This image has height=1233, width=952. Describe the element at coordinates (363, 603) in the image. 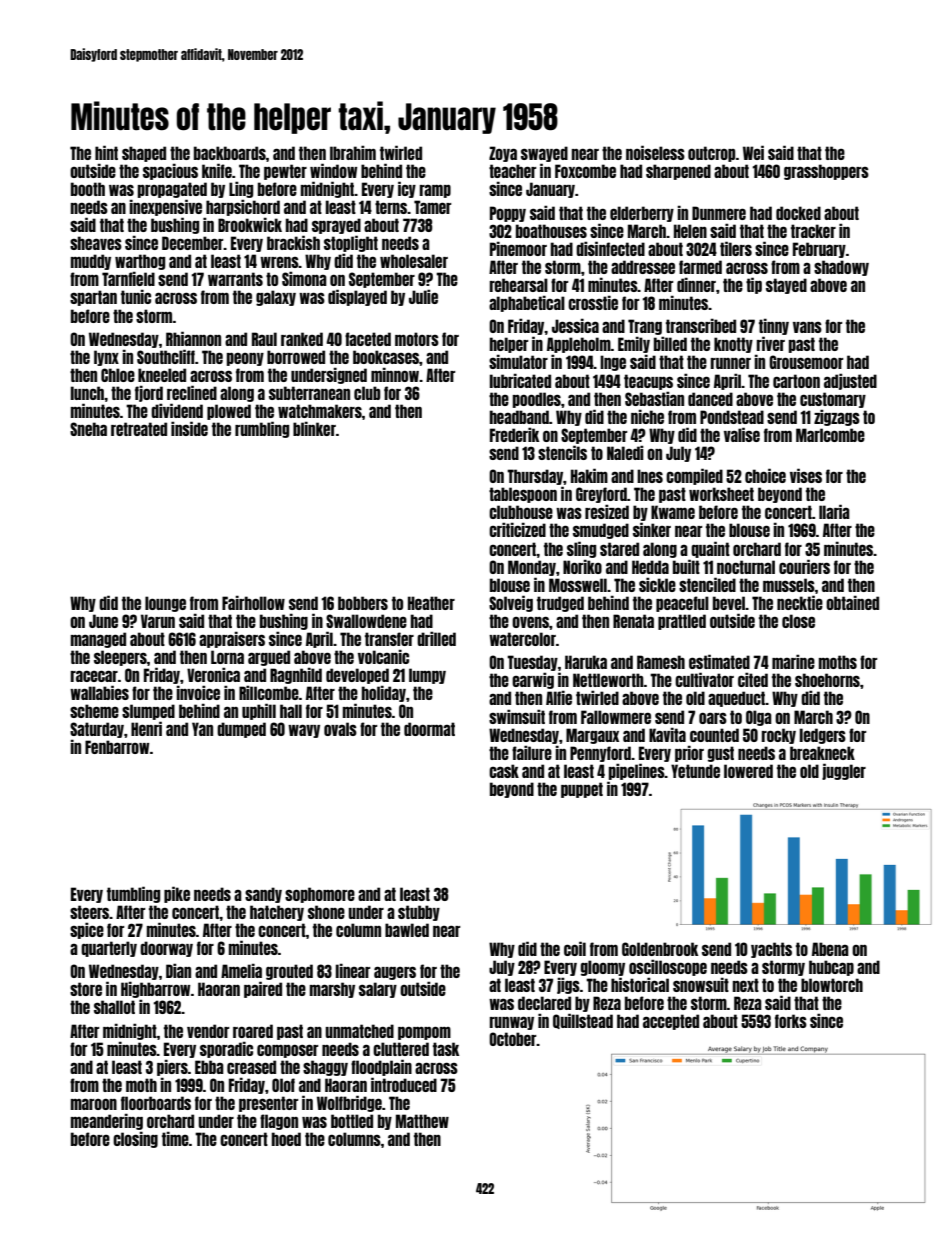

I see `bobbers` at that location.
